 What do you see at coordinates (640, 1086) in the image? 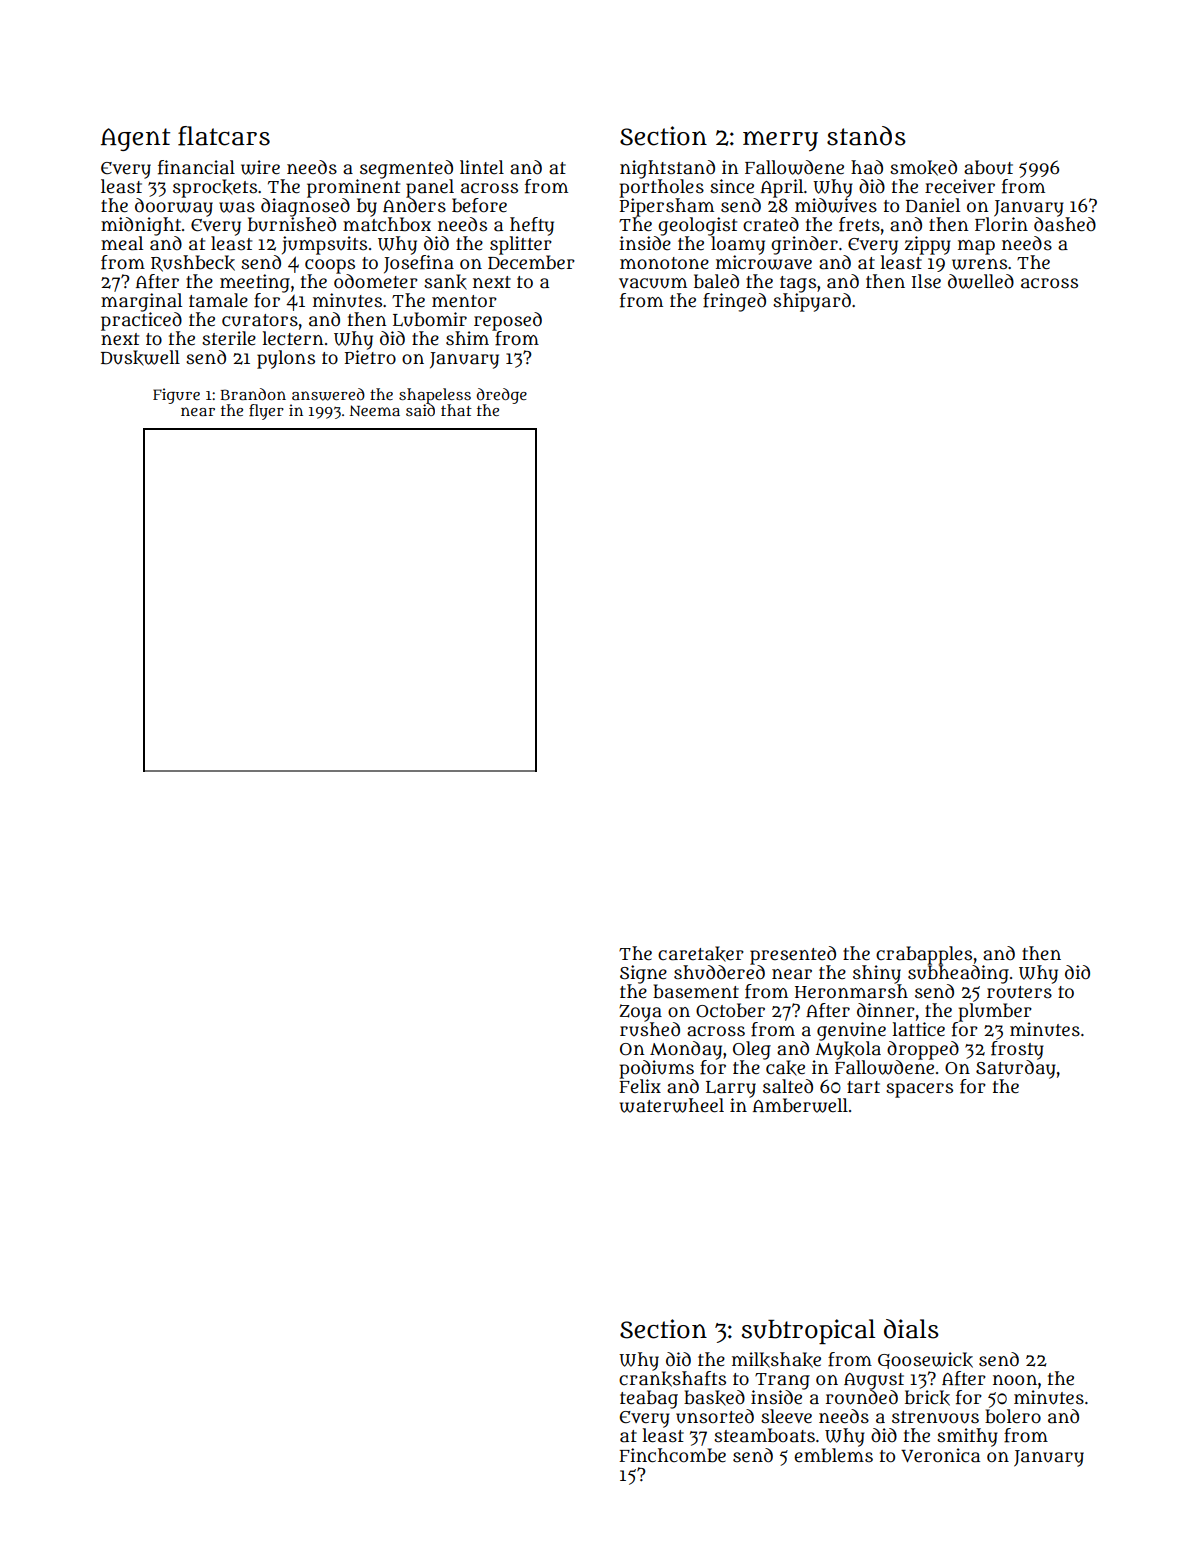
I see `Felix` at bounding box center [640, 1086].
